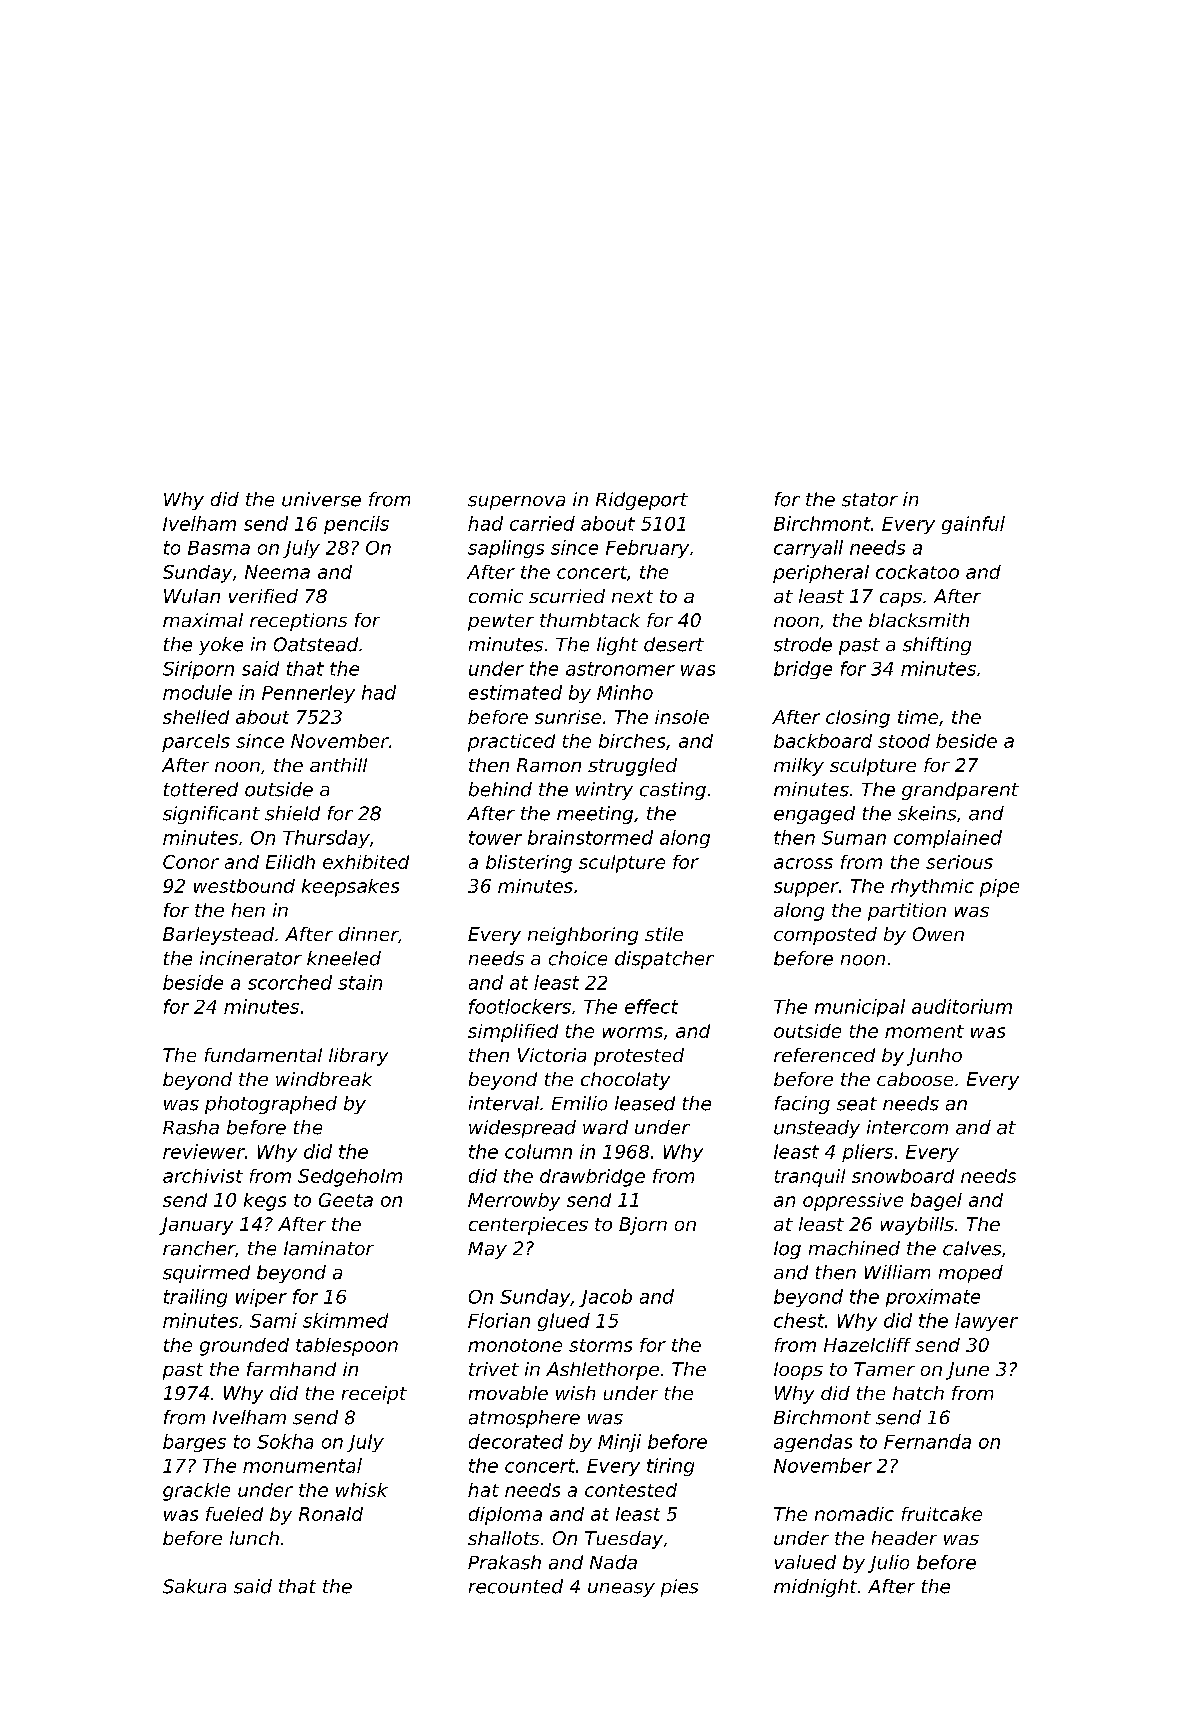 This document has width=1185, height=1716. I want to click on farmhand, so click(291, 1369).
